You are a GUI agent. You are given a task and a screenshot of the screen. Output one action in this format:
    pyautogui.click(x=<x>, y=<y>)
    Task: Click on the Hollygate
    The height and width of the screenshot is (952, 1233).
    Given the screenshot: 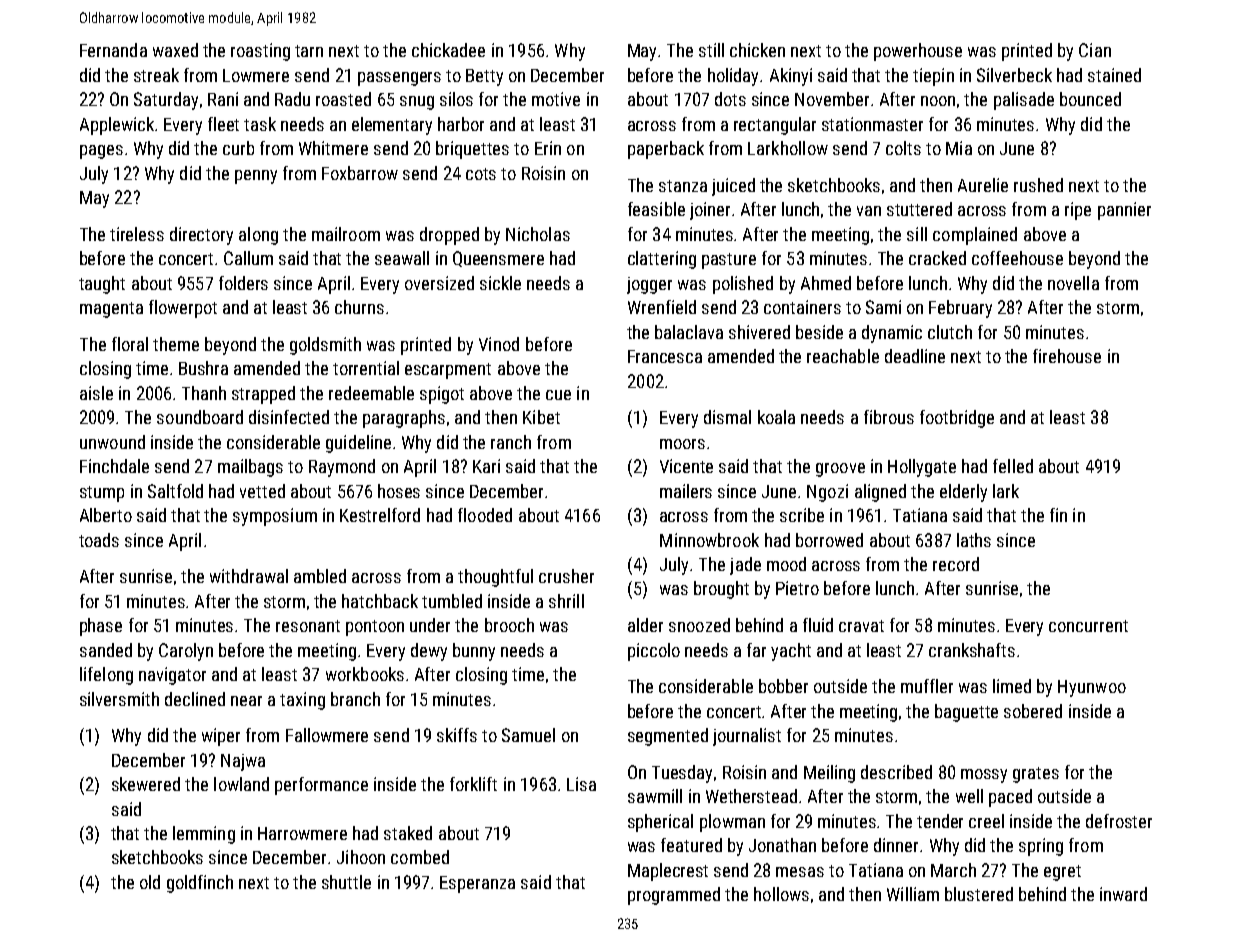 What is the action you would take?
    pyautogui.click(x=922, y=468)
